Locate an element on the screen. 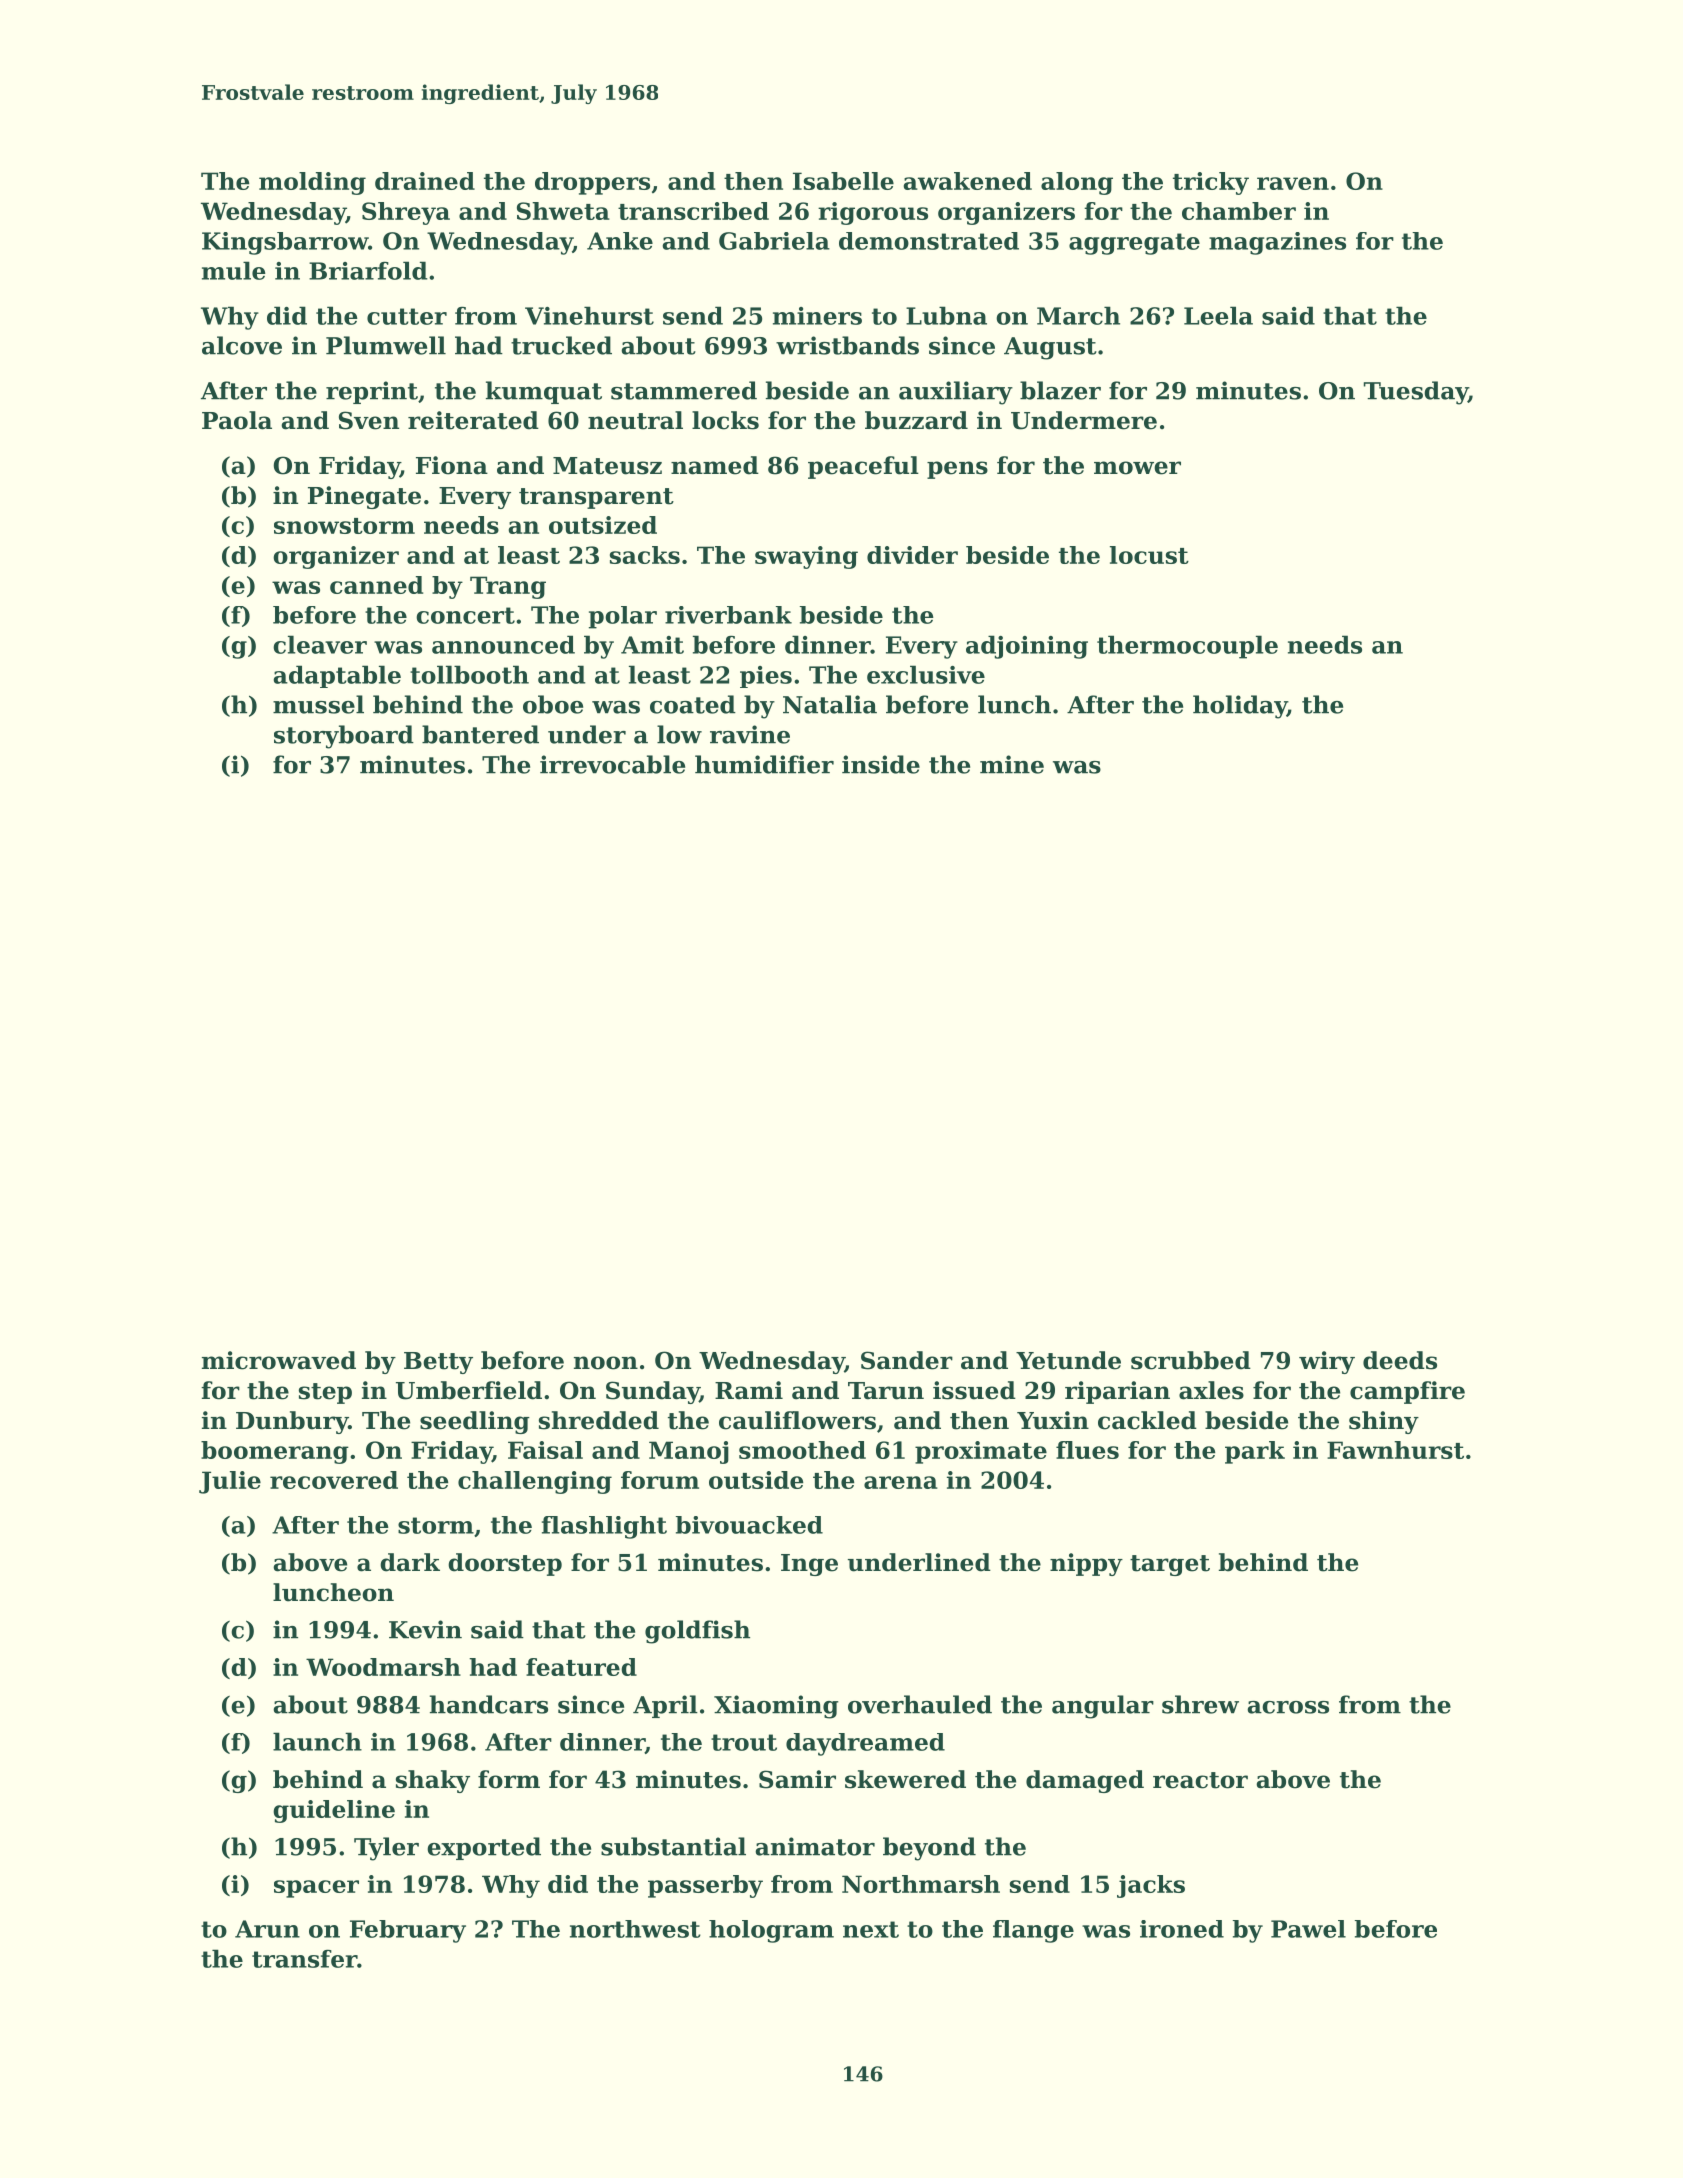 The width and height of the screenshot is (1683, 2178). awakened is located at coordinates (968, 181).
